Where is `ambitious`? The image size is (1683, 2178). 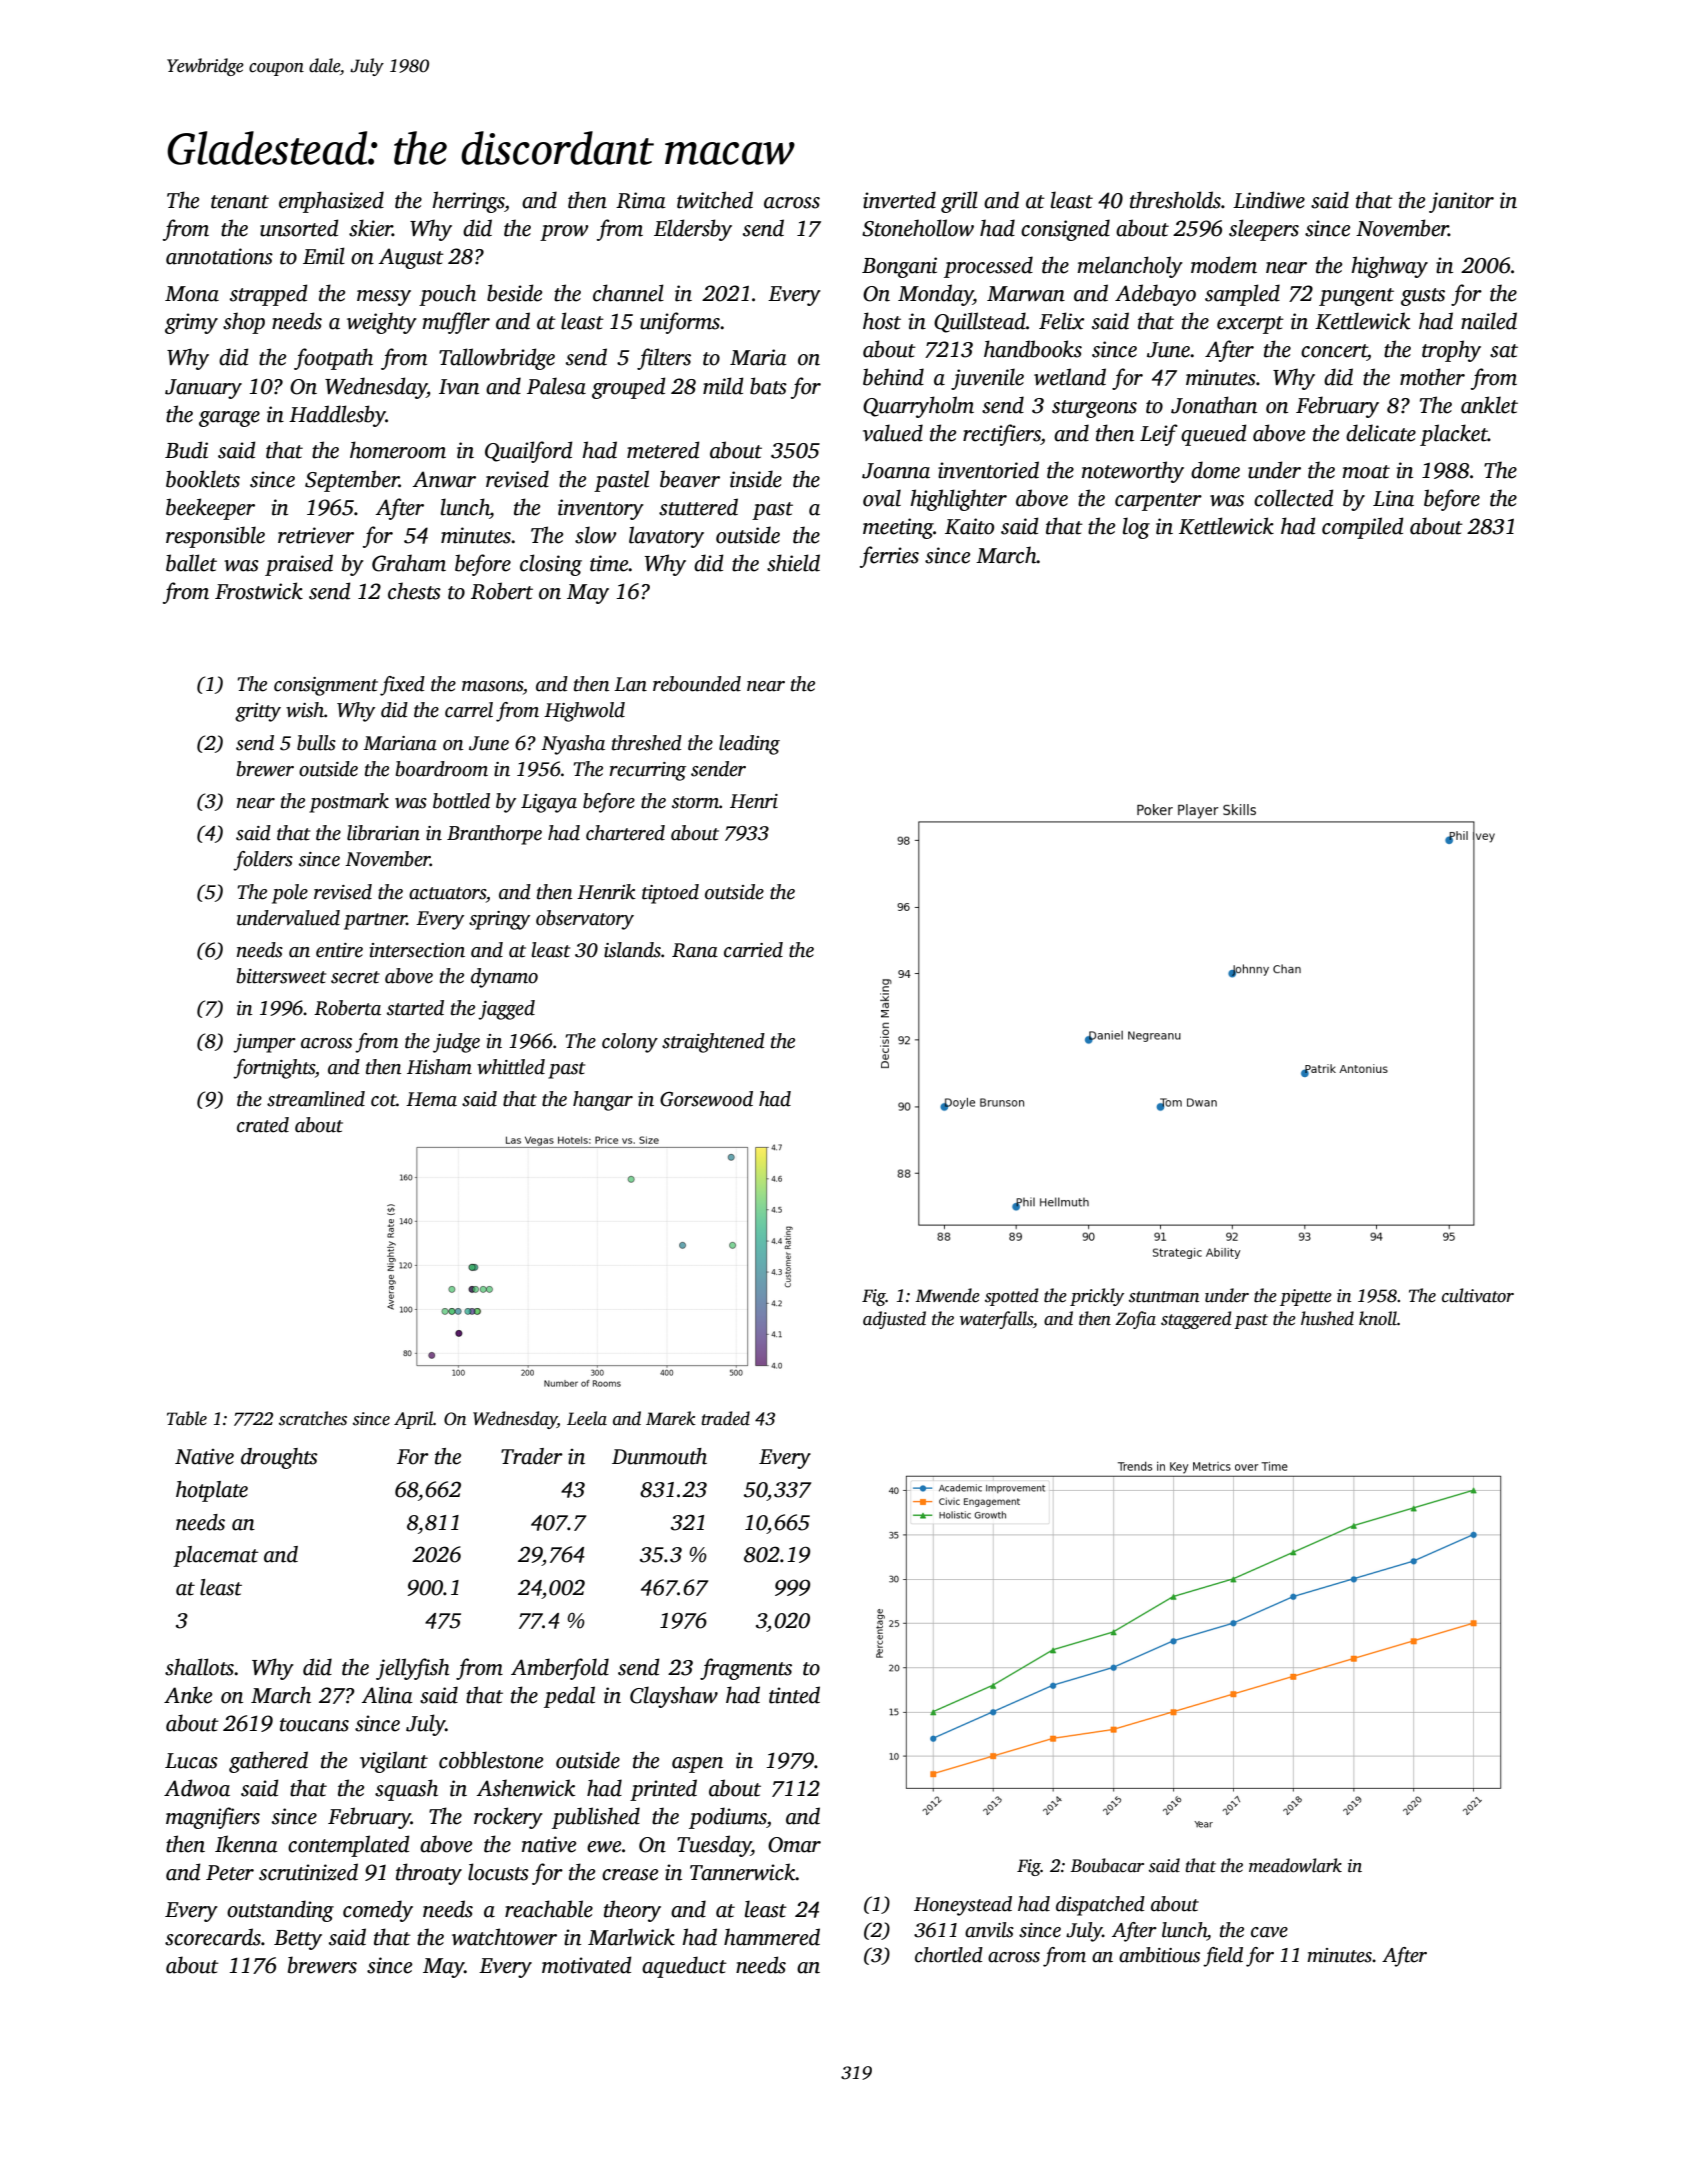 ambitious is located at coordinates (1159, 1955).
